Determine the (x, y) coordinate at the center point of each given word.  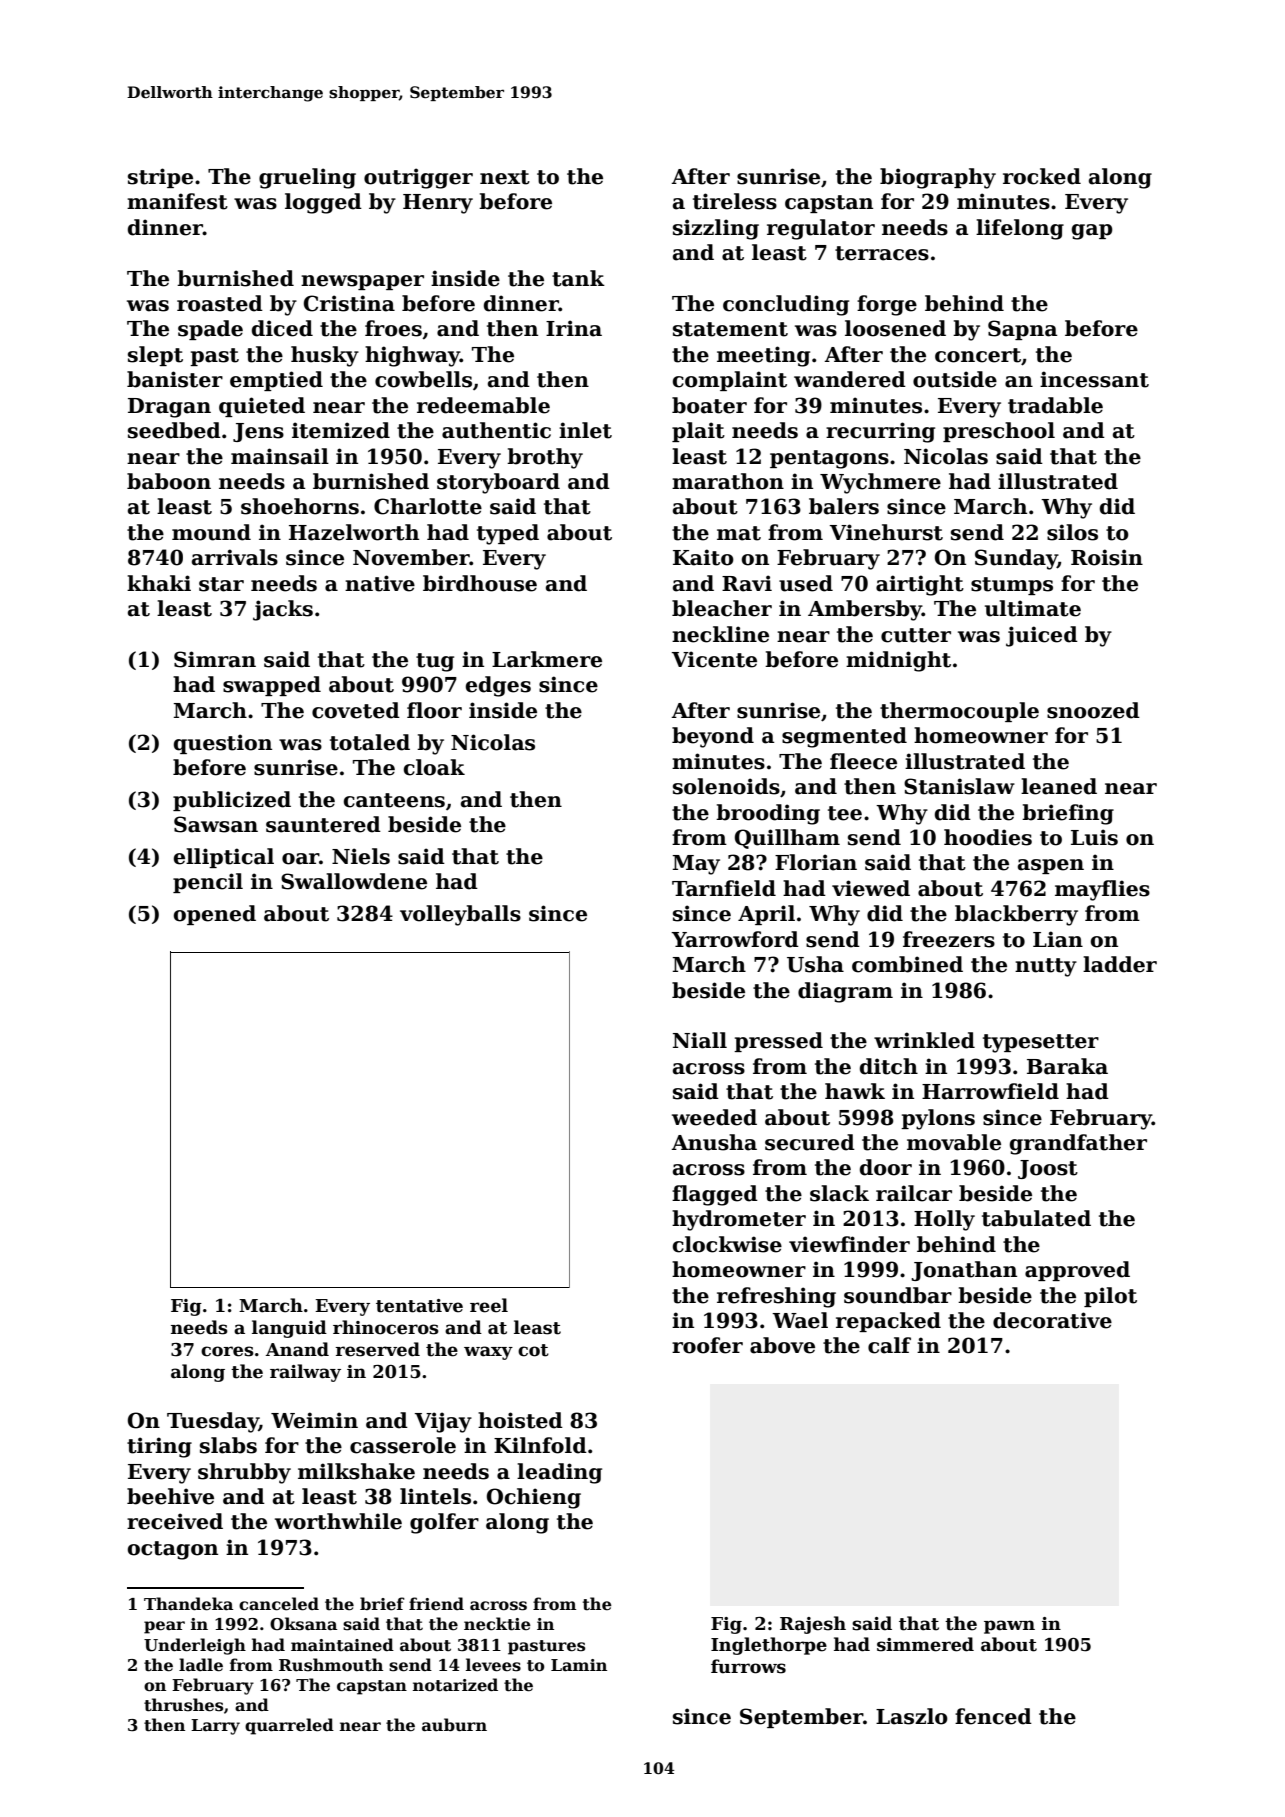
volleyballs (460, 915)
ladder (1120, 964)
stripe (160, 178)
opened (215, 915)
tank (578, 278)
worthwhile (338, 1521)
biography (938, 178)
